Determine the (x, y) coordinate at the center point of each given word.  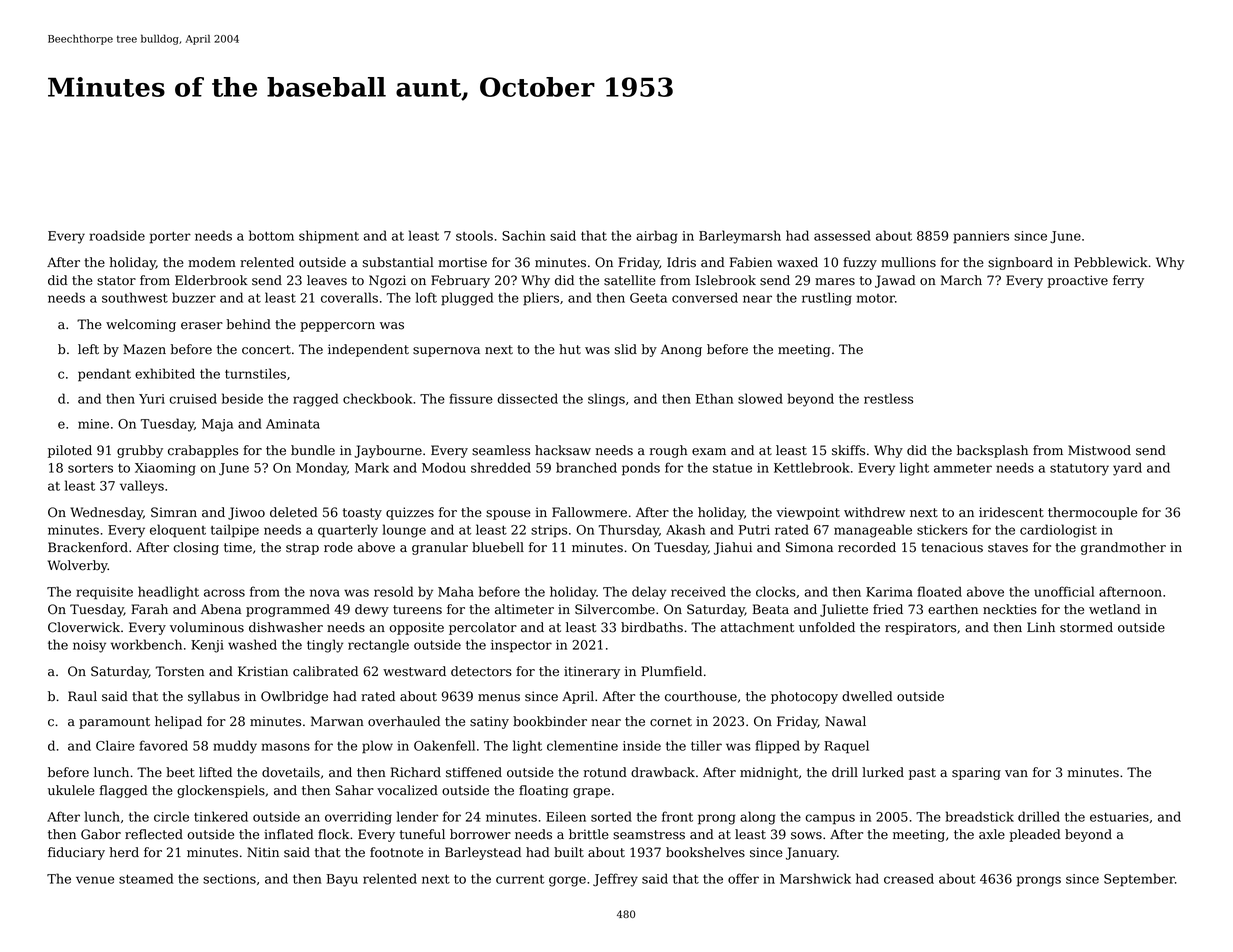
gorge (567, 881)
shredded (501, 467)
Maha (456, 591)
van (1016, 774)
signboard (1020, 263)
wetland (1115, 609)
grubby (140, 451)
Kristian (263, 671)
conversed (705, 297)
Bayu (342, 880)
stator (116, 281)
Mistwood (1099, 450)
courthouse (701, 696)
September (1139, 880)
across (224, 593)
